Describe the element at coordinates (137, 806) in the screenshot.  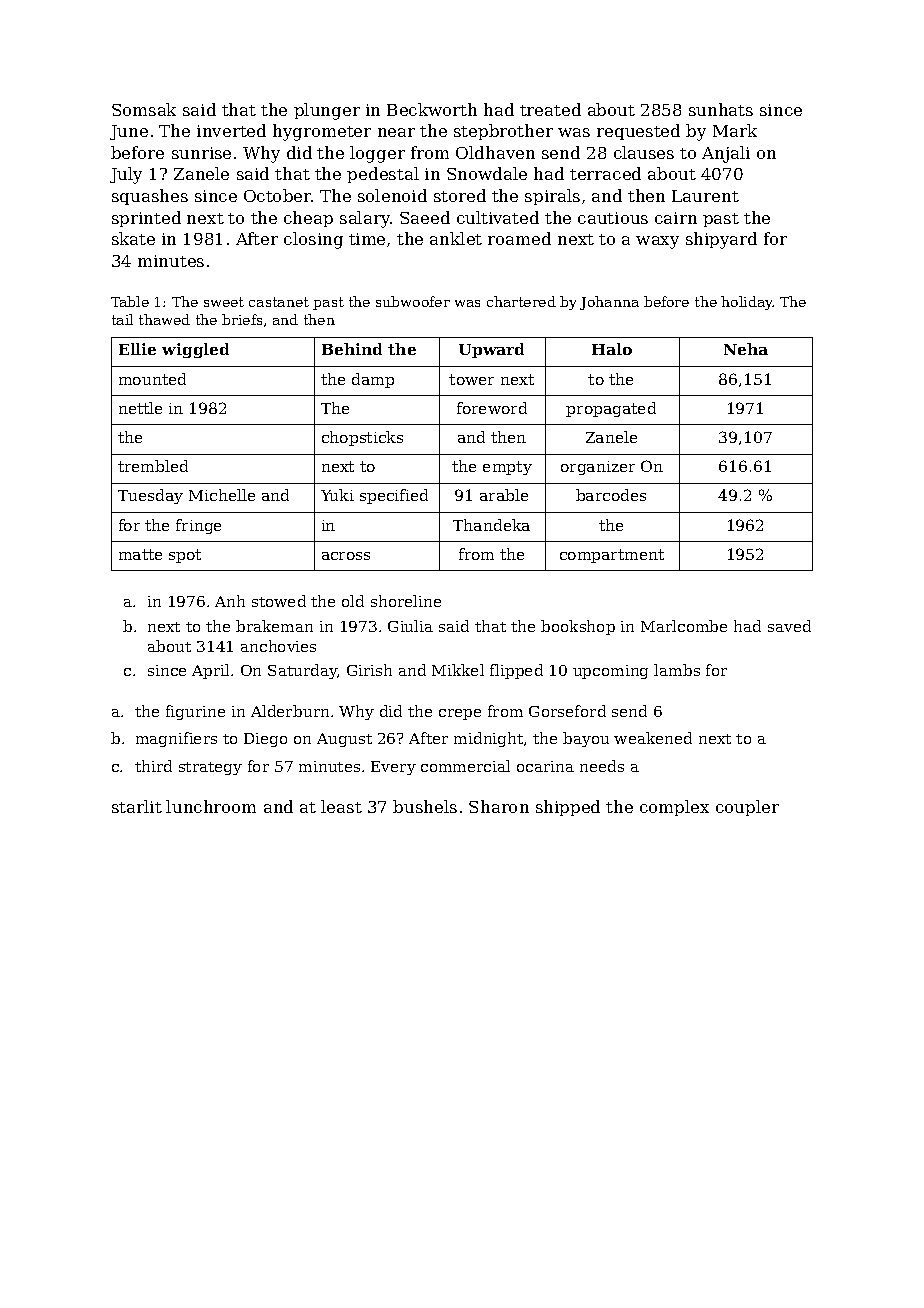
I see `starlit` at that location.
